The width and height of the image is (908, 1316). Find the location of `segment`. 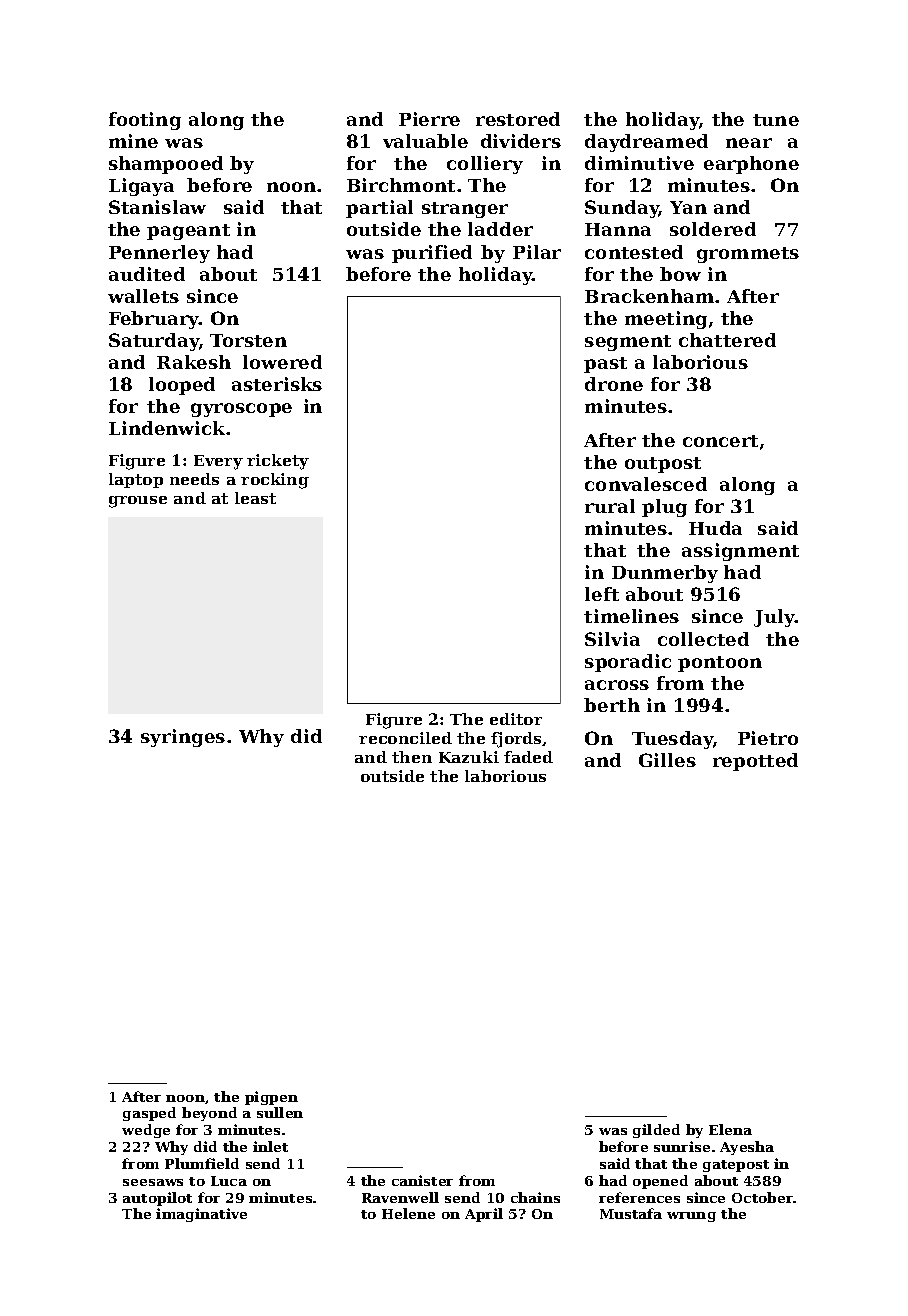

segment is located at coordinates (628, 343).
